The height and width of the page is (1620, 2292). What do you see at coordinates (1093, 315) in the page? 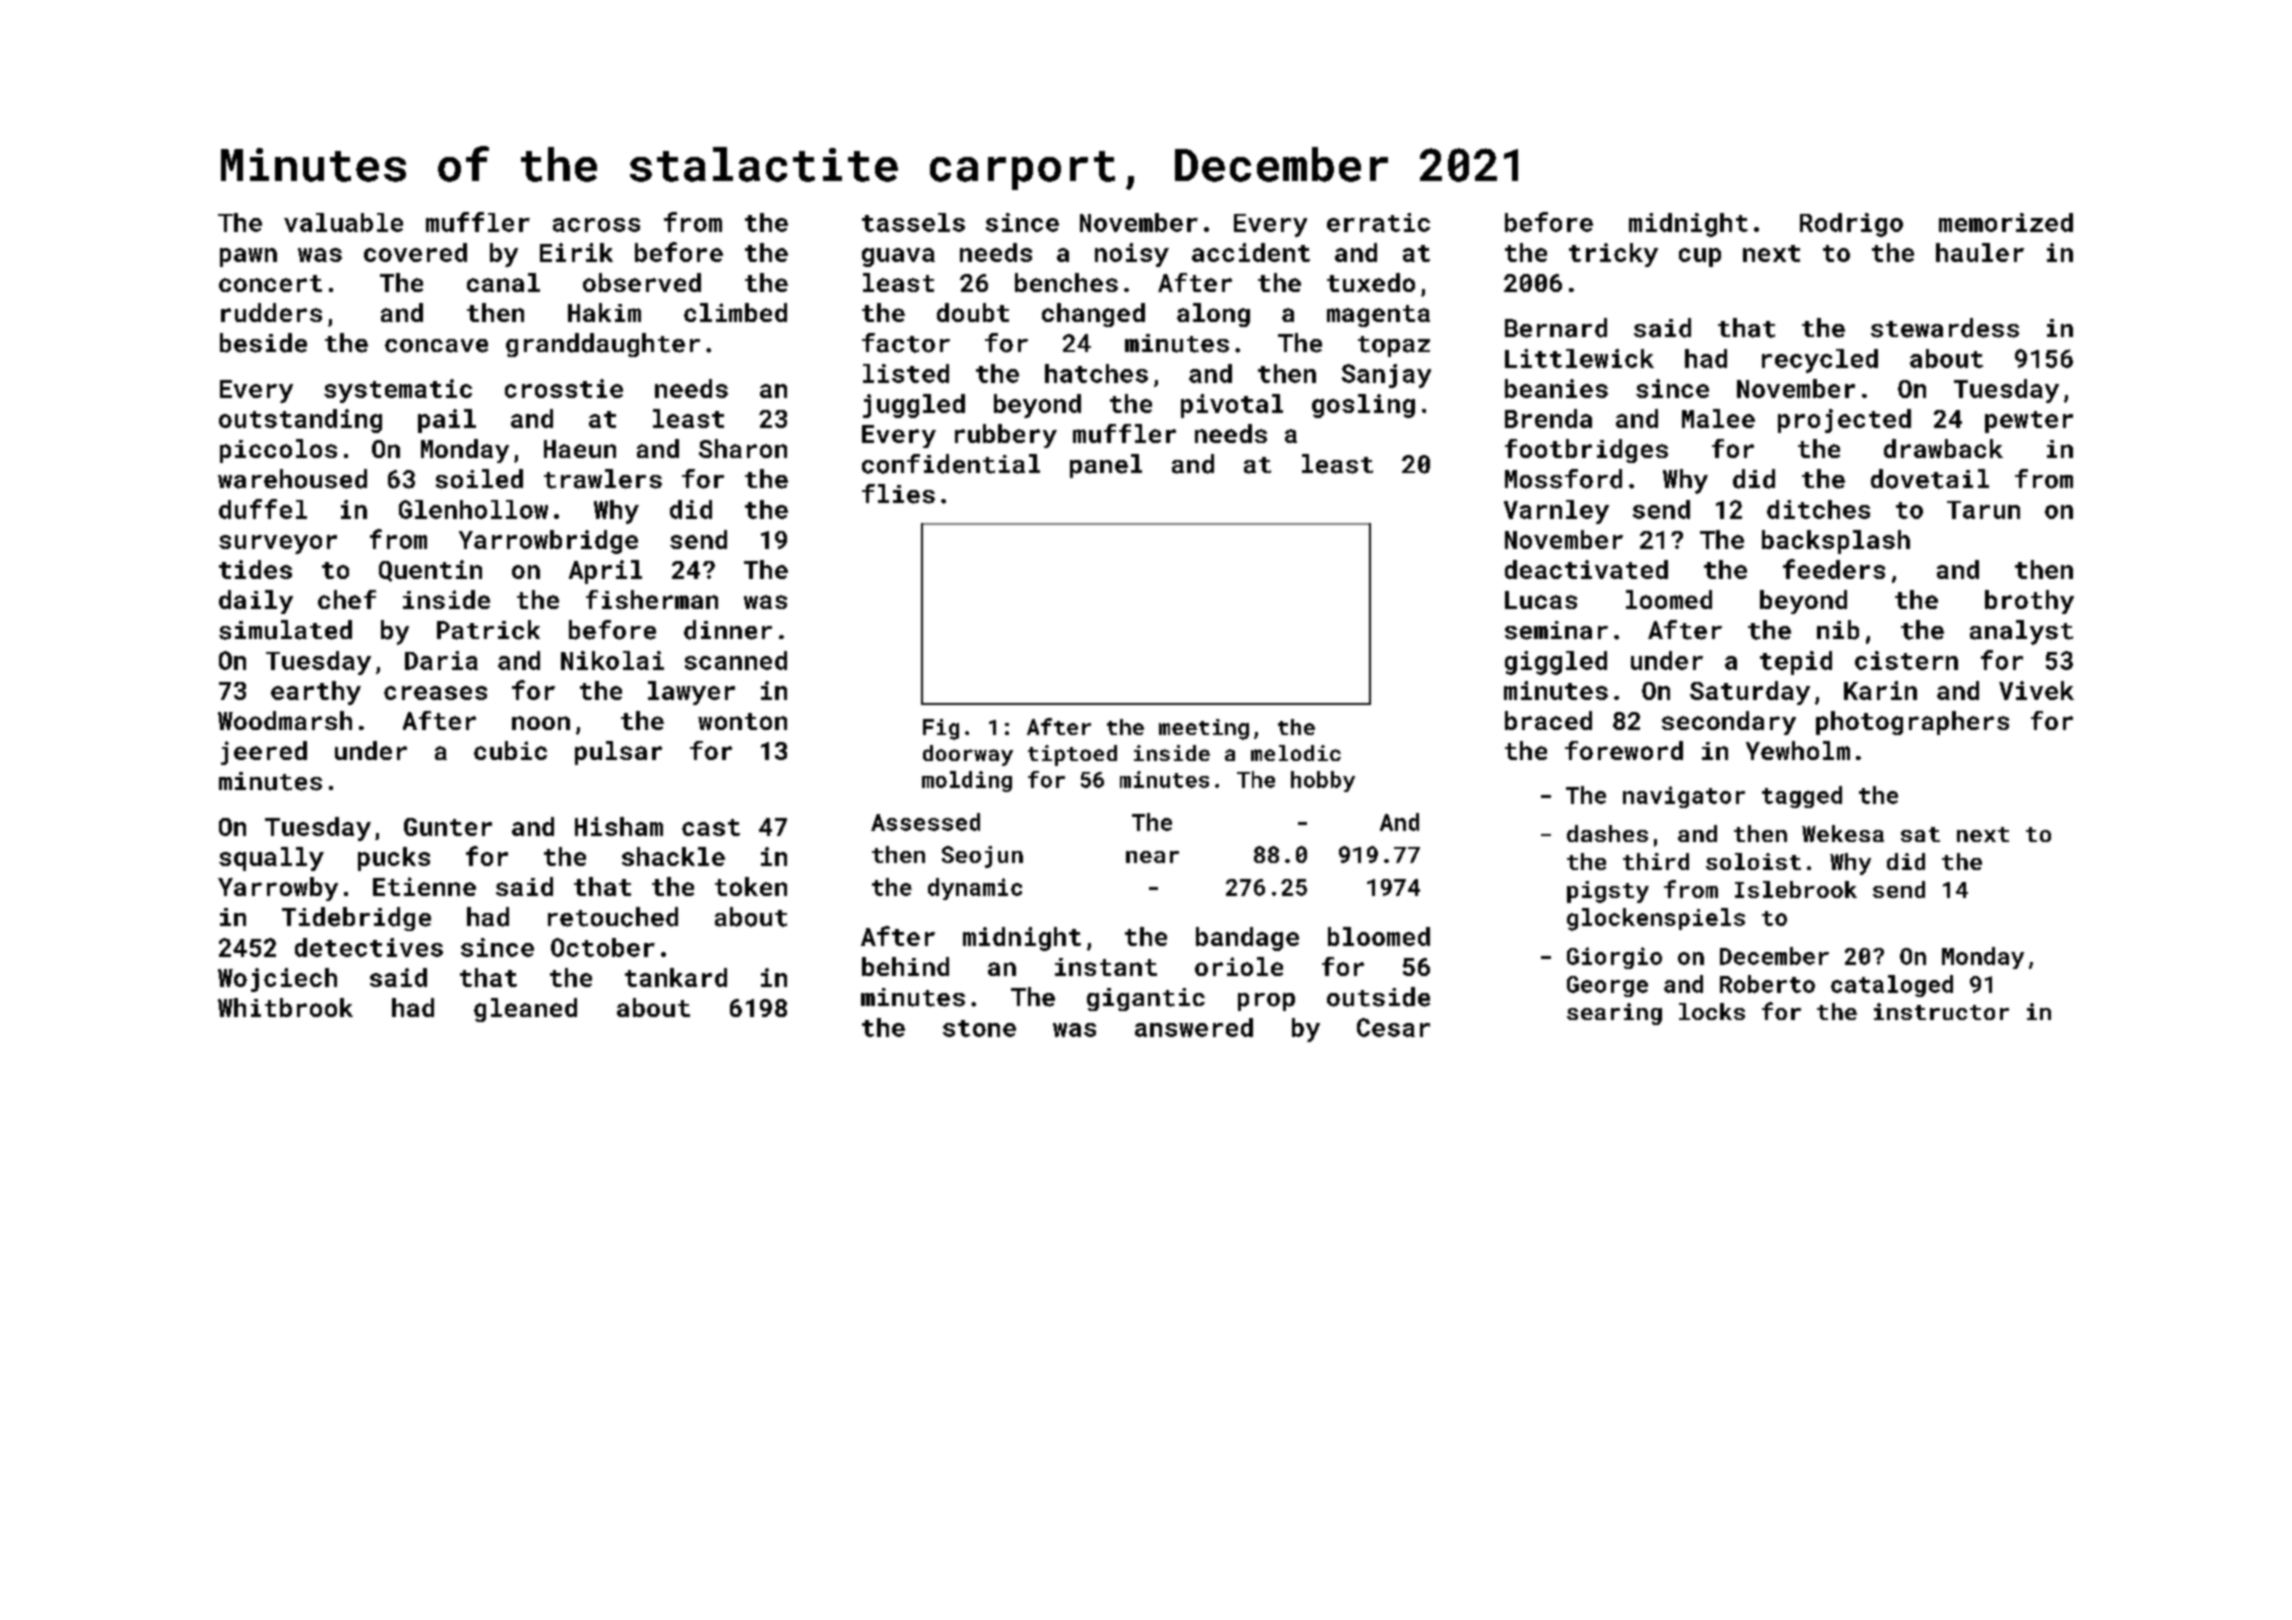
I see `changed` at bounding box center [1093, 315].
